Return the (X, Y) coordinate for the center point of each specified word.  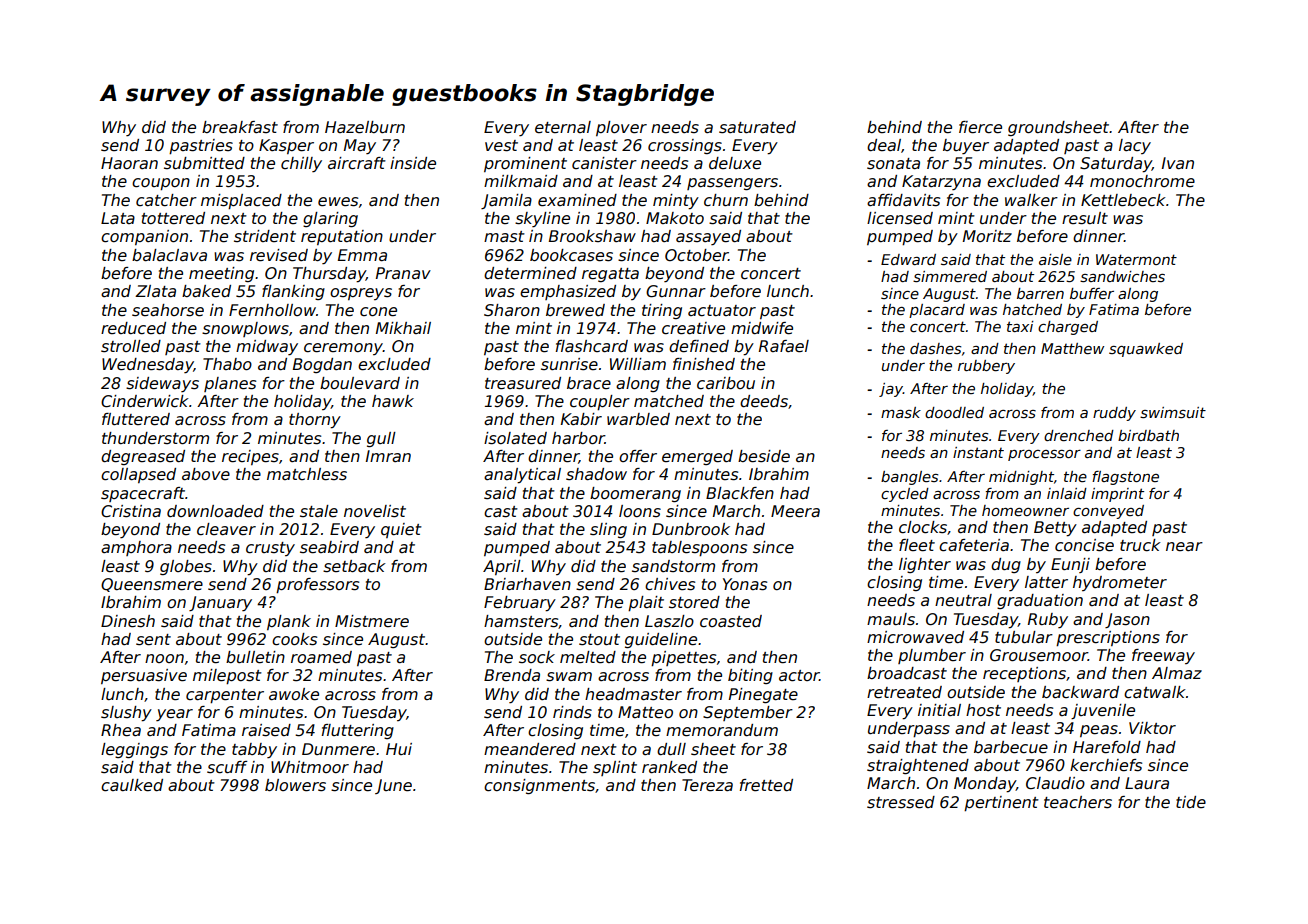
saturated (757, 127)
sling (608, 530)
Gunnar (676, 291)
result (1085, 218)
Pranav (403, 273)
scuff (227, 767)
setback (354, 566)
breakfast (240, 127)
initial (939, 710)
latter (1046, 582)
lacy (1135, 146)
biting (750, 676)
